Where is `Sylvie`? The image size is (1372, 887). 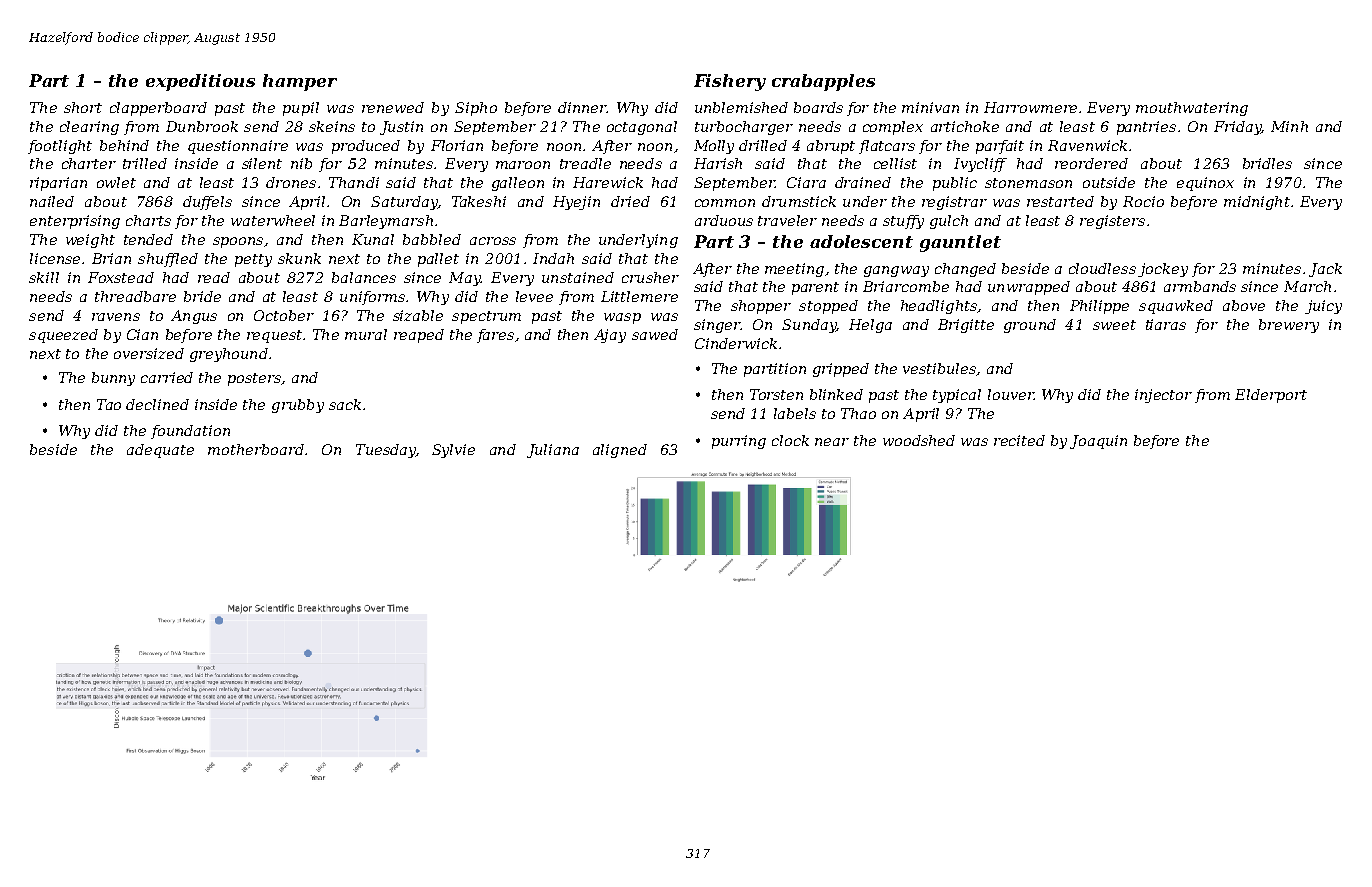
Sylvie is located at coordinates (453, 451).
